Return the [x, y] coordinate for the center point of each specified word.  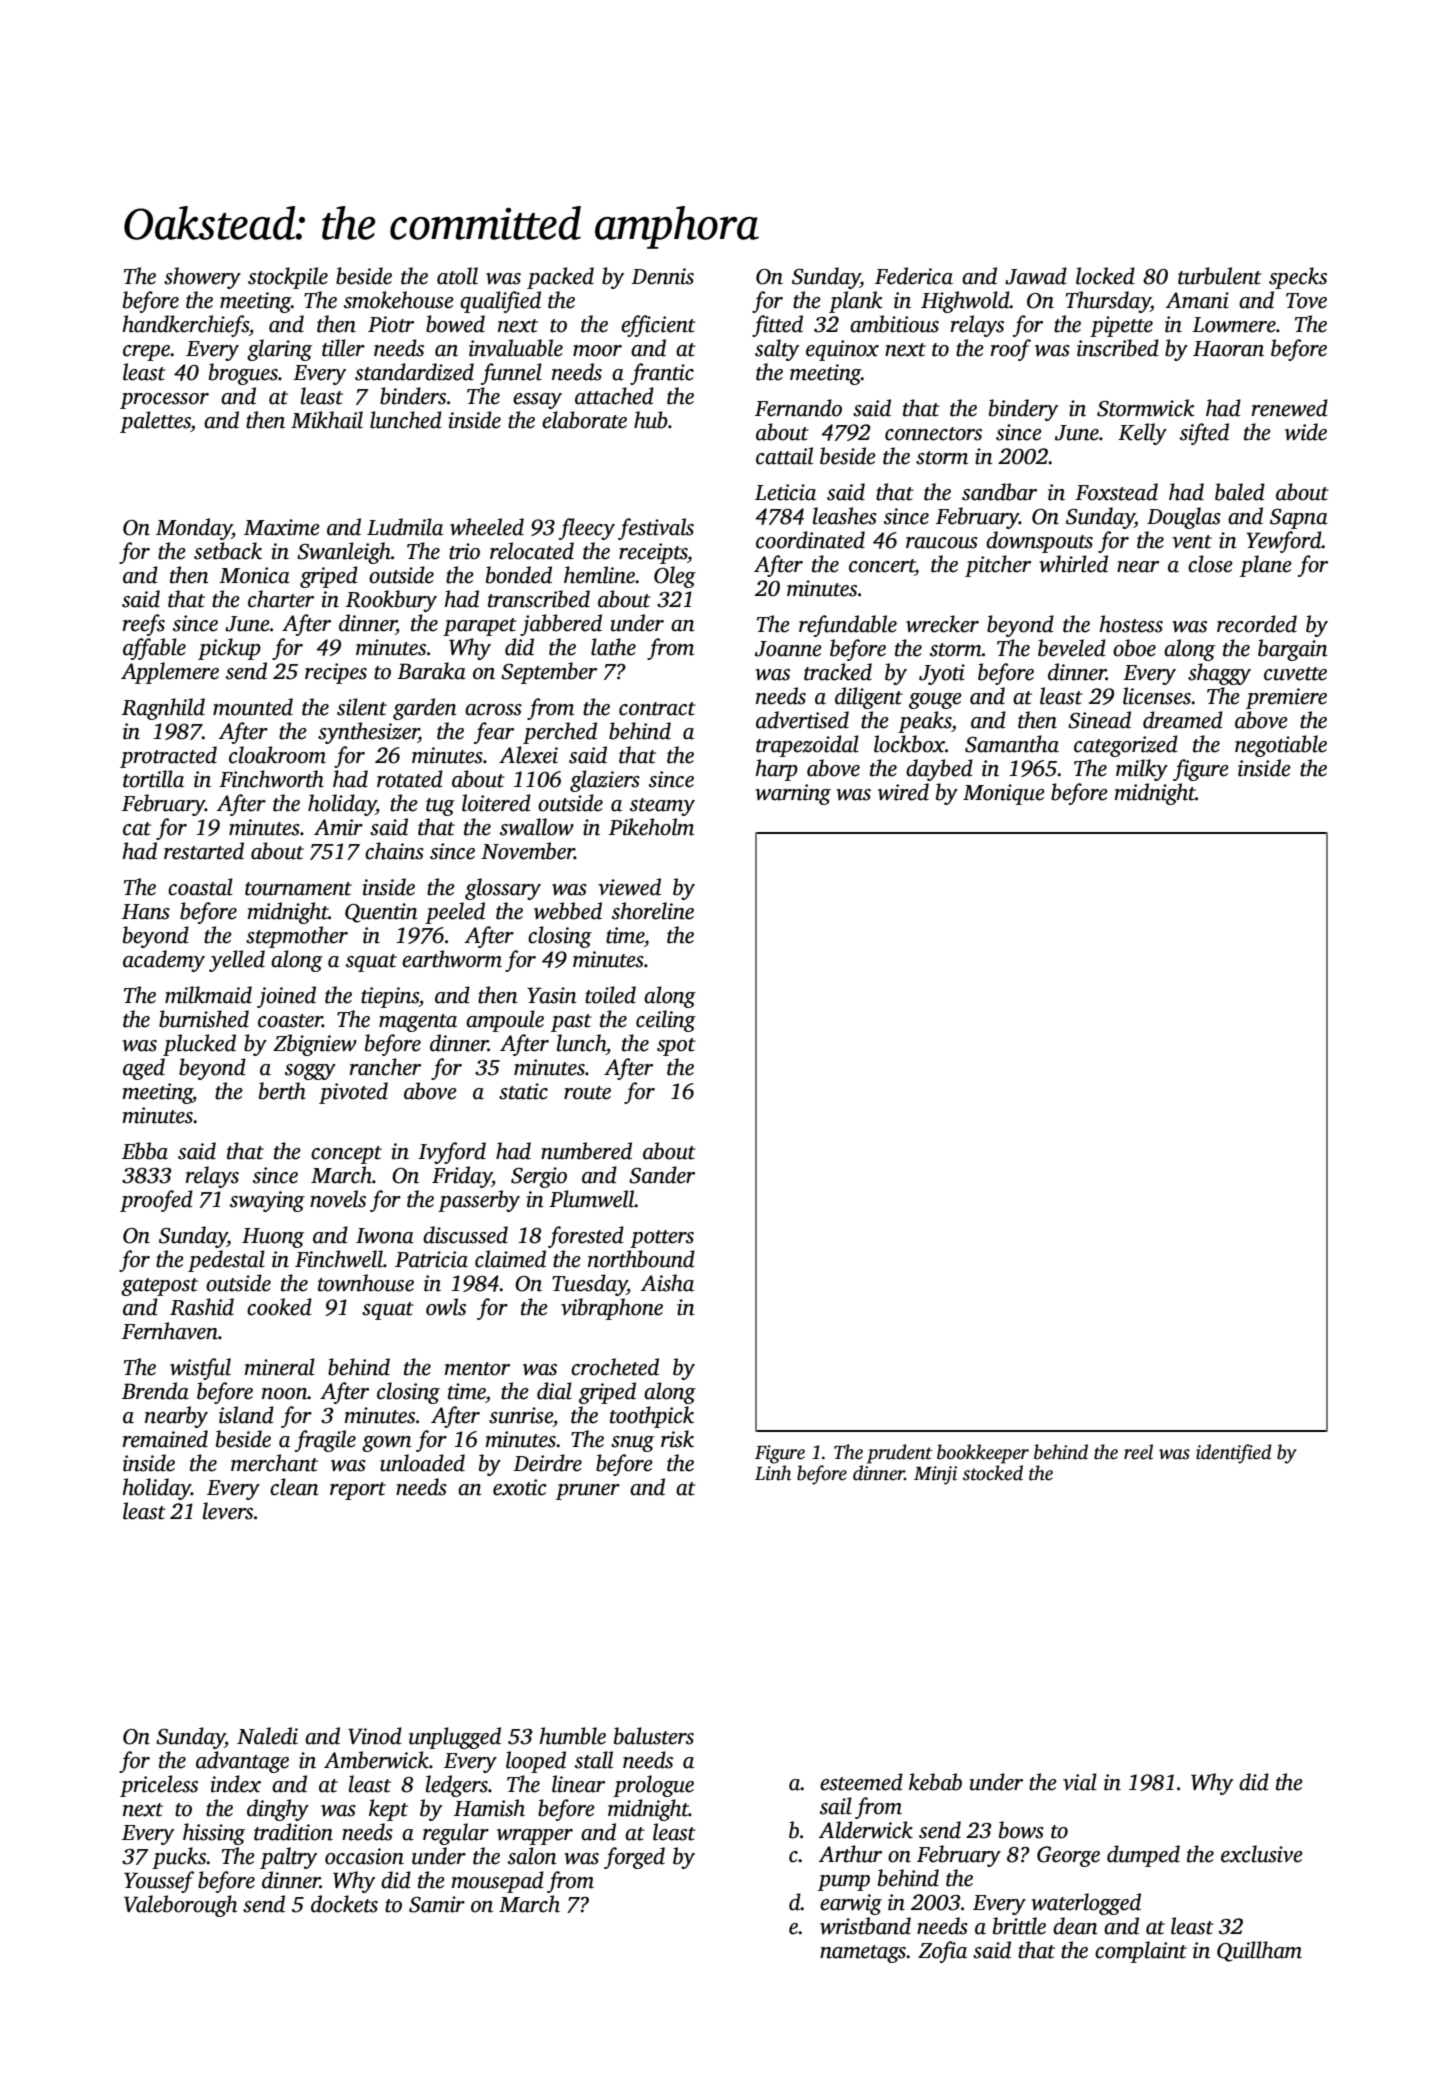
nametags [863, 1954]
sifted [1204, 434]
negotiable [1281, 746]
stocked [993, 1473]
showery [202, 278]
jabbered [561, 625]
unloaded [422, 1463]
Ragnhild [163, 709]
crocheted [615, 1367]
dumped [1143, 1856]
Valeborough [180, 1906]
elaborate [584, 420]
